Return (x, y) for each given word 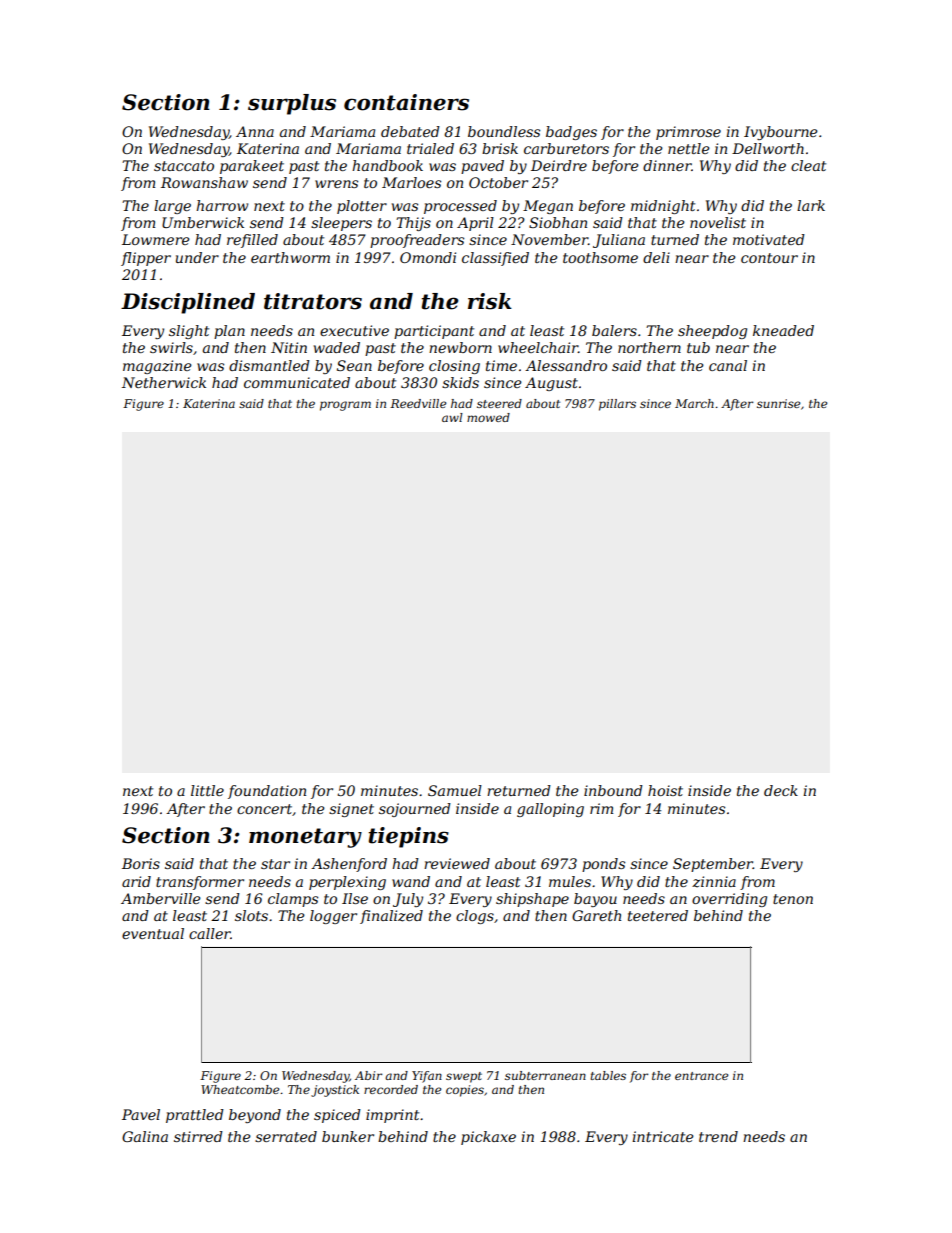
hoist (665, 790)
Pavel (141, 1114)
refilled (252, 241)
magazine (157, 367)
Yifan (427, 1077)
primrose (688, 133)
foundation (267, 792)
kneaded (783, 330)
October (498, 182)
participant (434, 332)
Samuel (455, 790)
